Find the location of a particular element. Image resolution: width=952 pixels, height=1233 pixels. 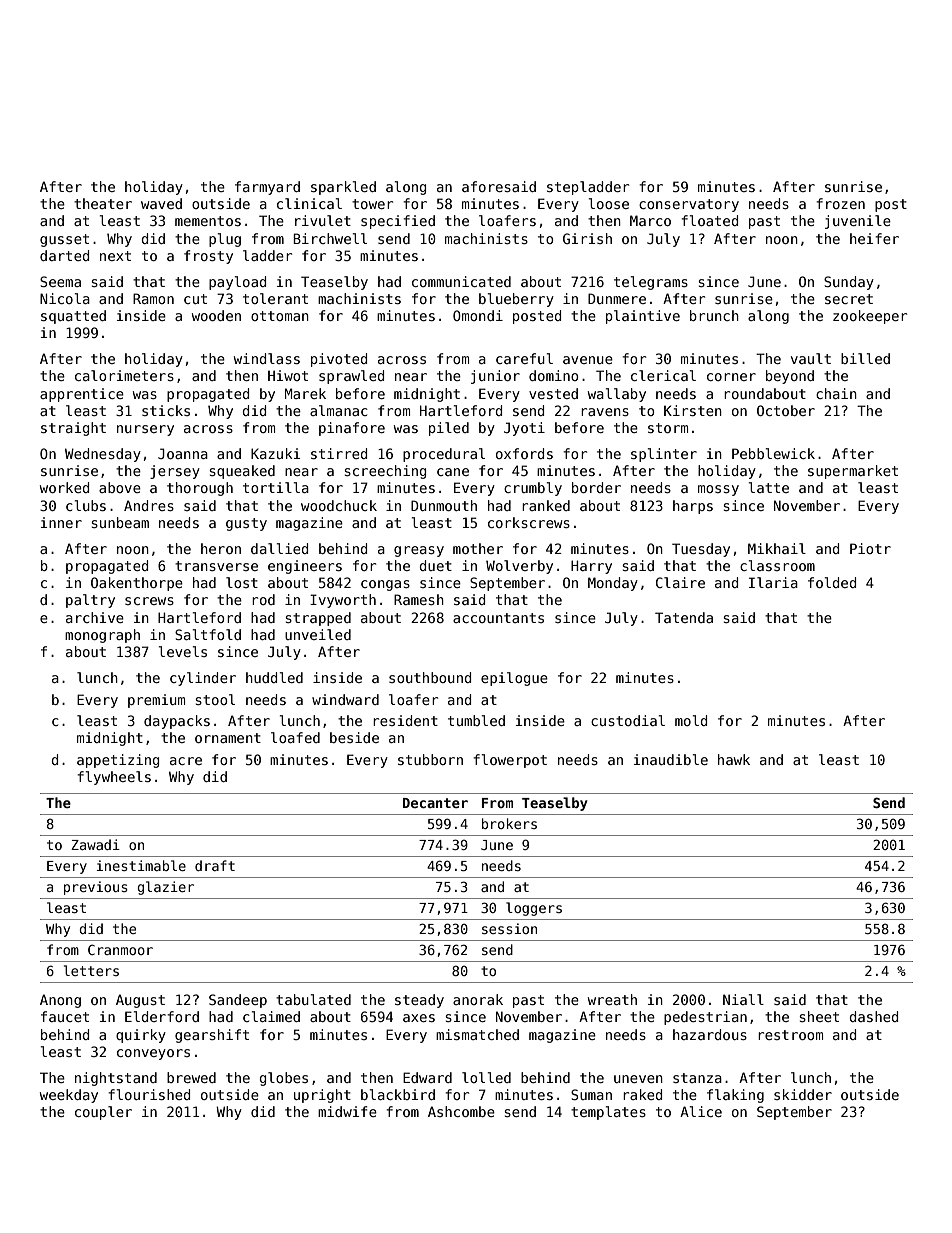

levels is located at coordinates (183, 651).
